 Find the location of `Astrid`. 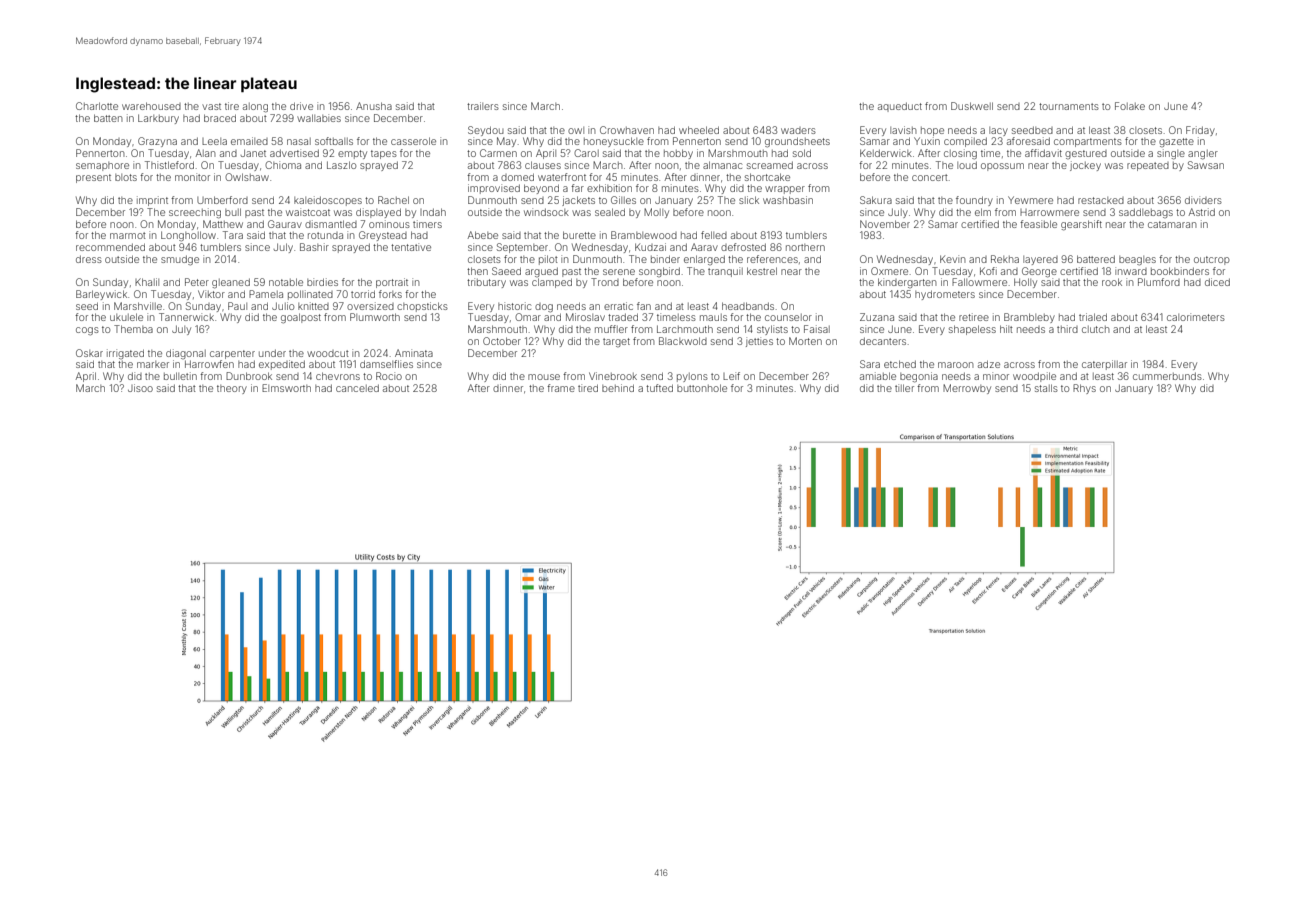

Astrid is located at coordinates (1202, 212).
